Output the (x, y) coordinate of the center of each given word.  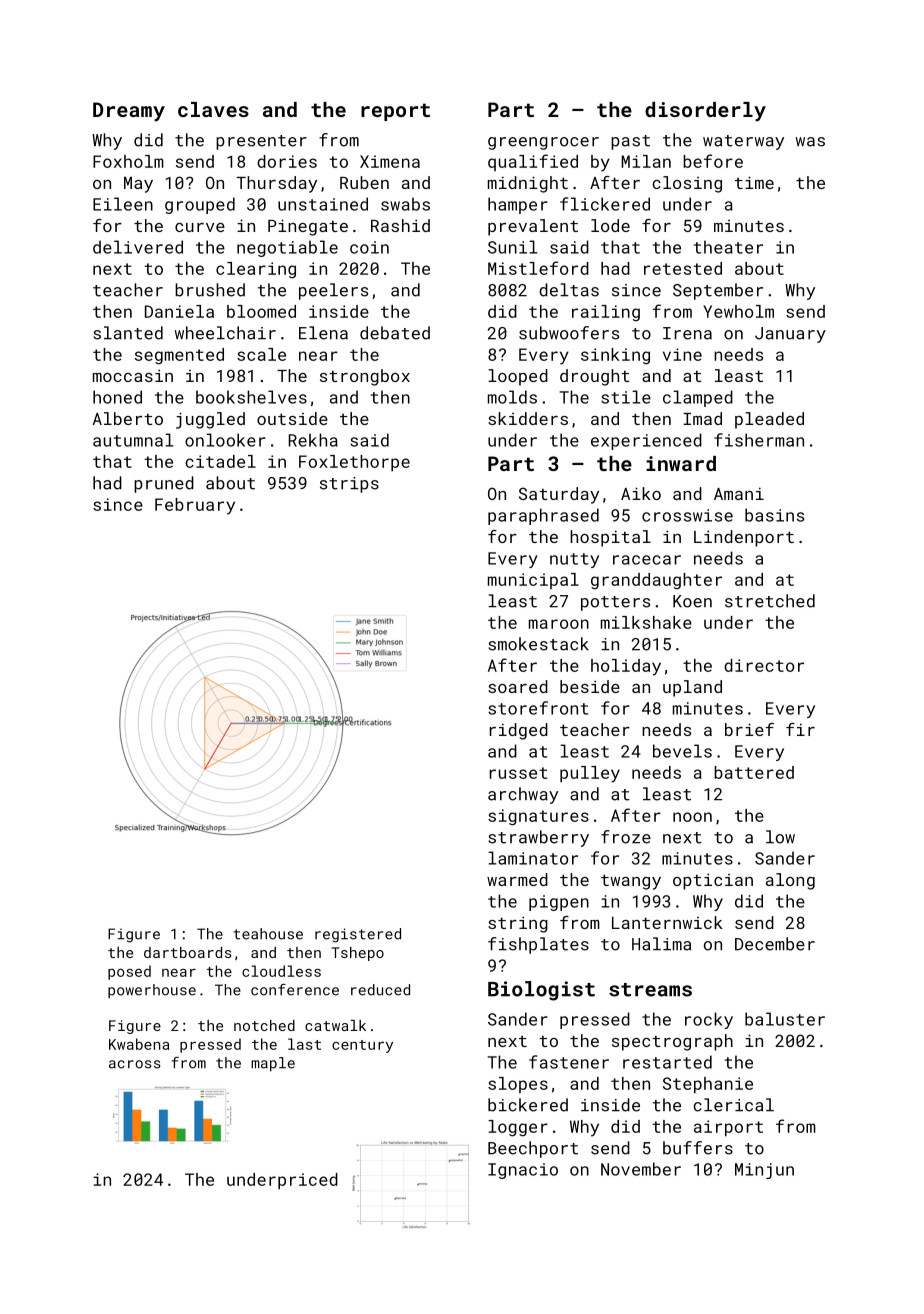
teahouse (268, 934)
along (790, 881)
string (518, 924)
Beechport (533, 1149)
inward (681, 463)
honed (117, 397)
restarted (667, 1062)
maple (273, 1064)
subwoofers (569, 333)
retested (683, 268)
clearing (256, 270)
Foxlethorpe (354, 463)
